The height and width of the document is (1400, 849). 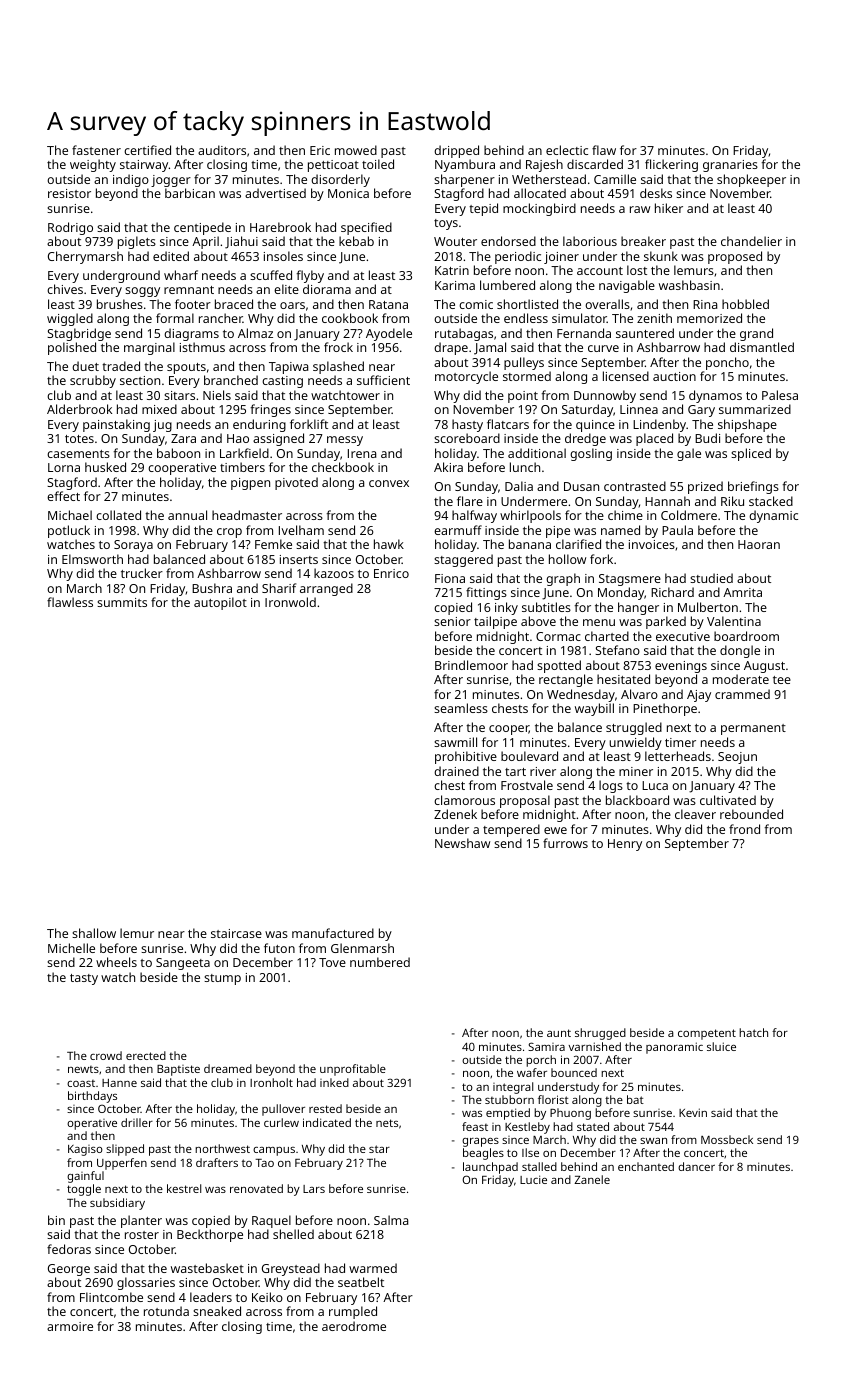 What do you see at coordinates (275, 193) in the document?
I see `advertised` at bounding box center [275, 193].
